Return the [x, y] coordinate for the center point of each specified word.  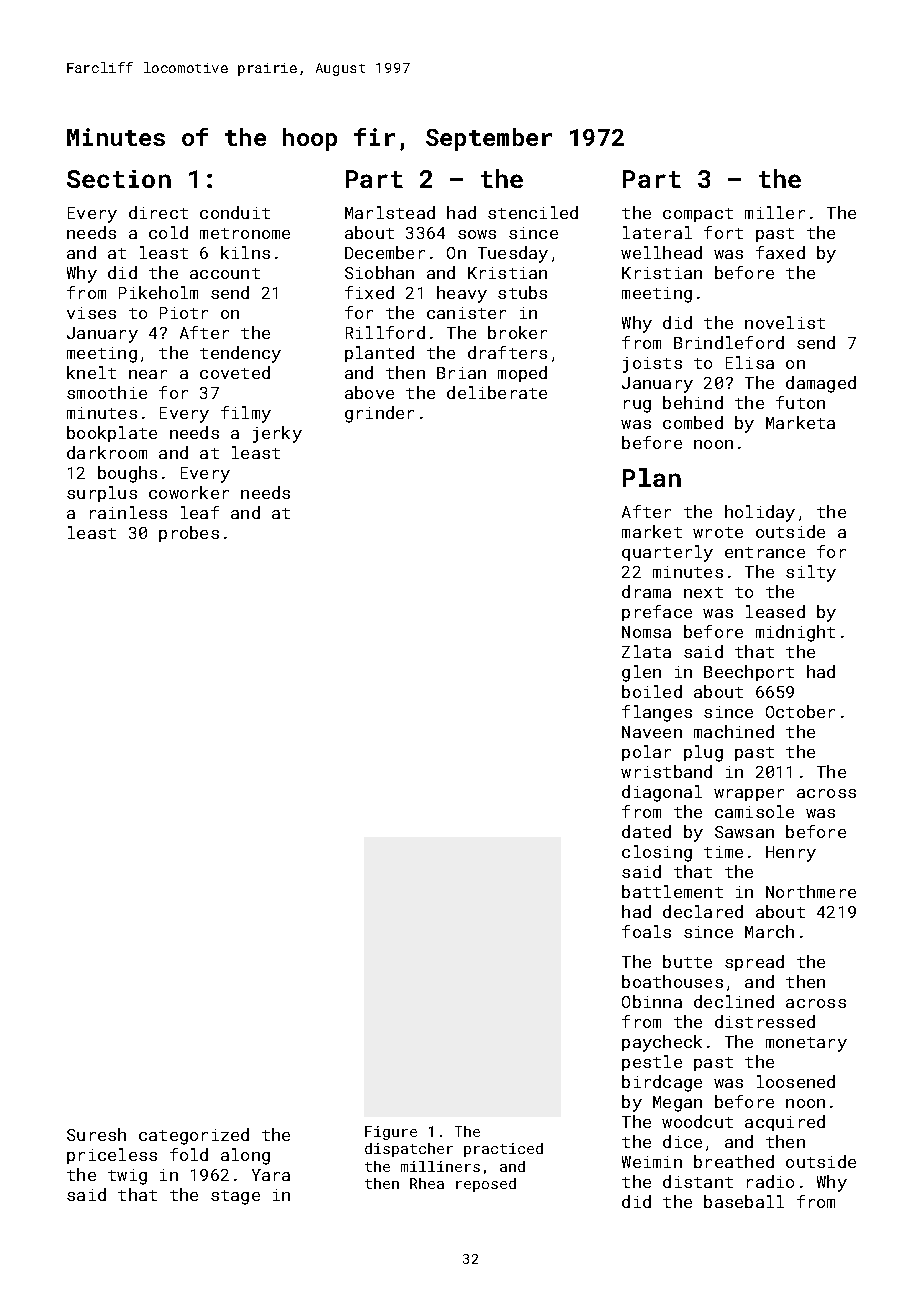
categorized [194, 1136]
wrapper [749, 795]
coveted [235, 372]
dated [646, 831]
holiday [760, 513]
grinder [379, 414]
